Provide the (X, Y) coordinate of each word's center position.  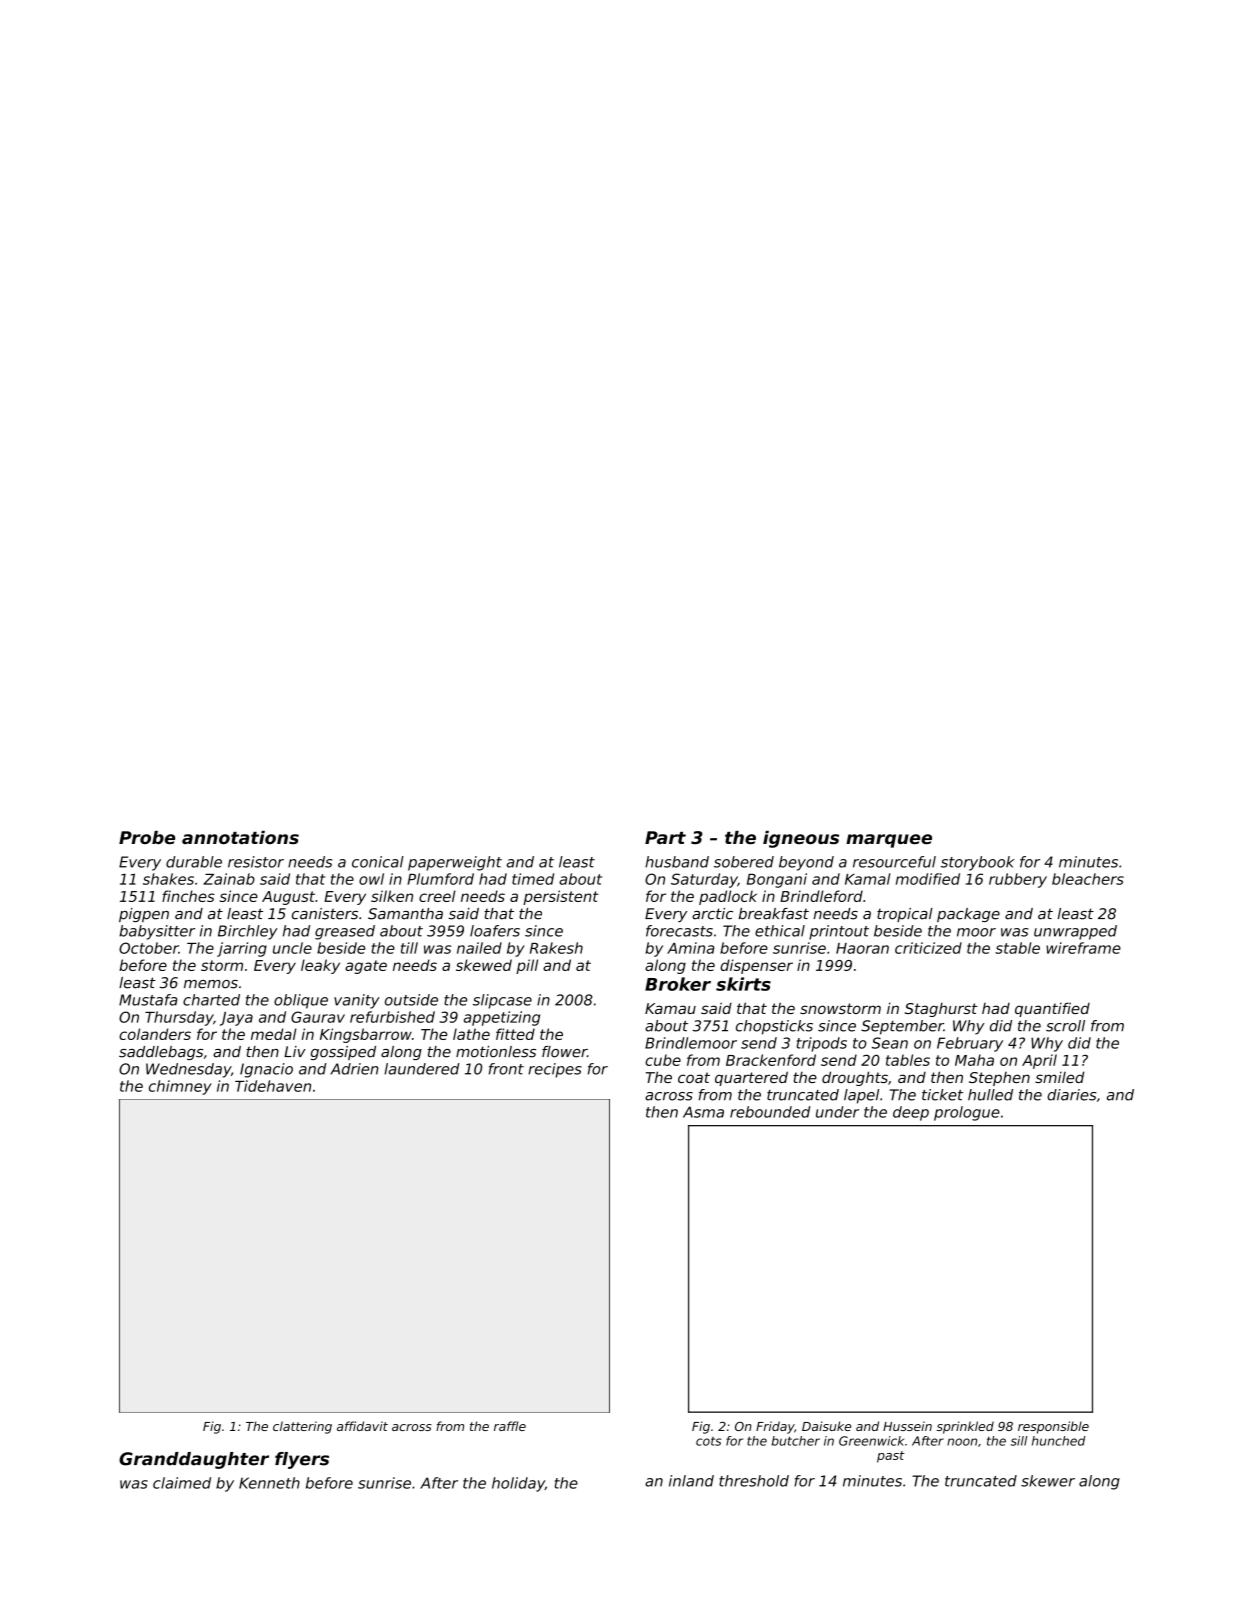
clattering (302, 1427)
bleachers (1088, 879)
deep (911, 1113)
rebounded (770, 1112)
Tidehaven (273, 1086)
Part (665, 837)
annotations (240, 837)
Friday (775, 1427)
